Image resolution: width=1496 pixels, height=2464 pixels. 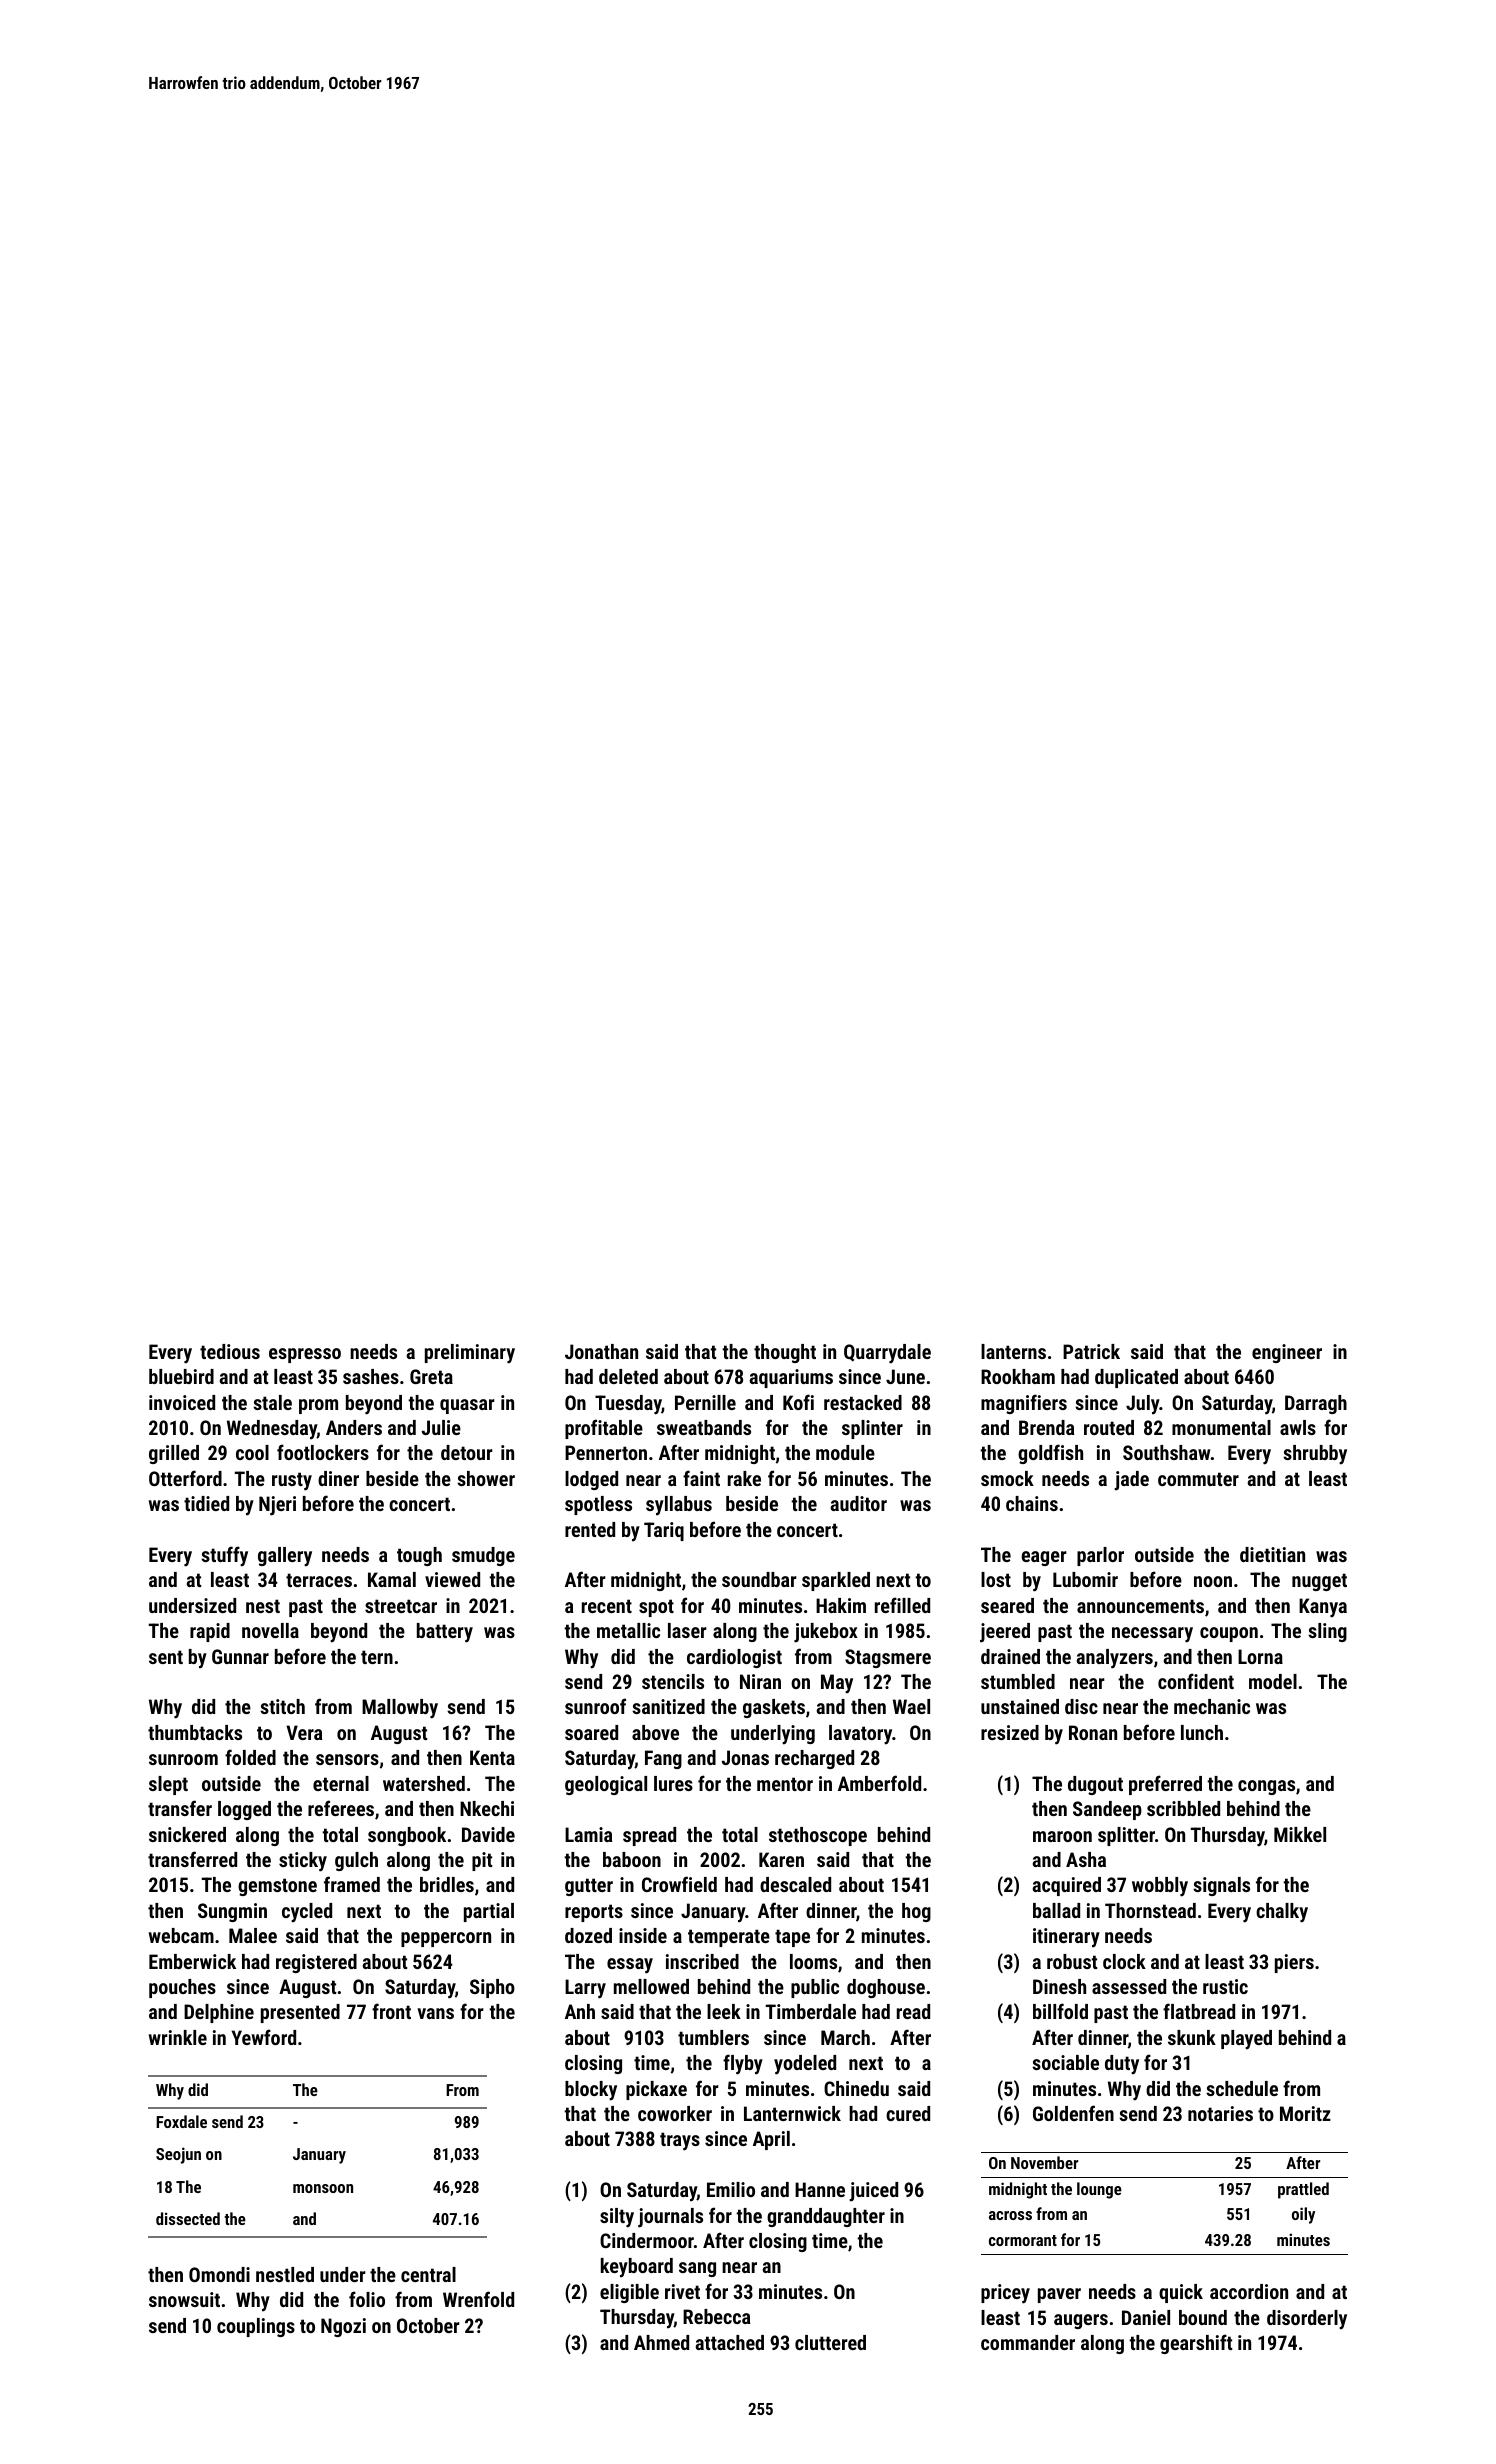 I want to click on played, so click(x=1246, y=2040).
